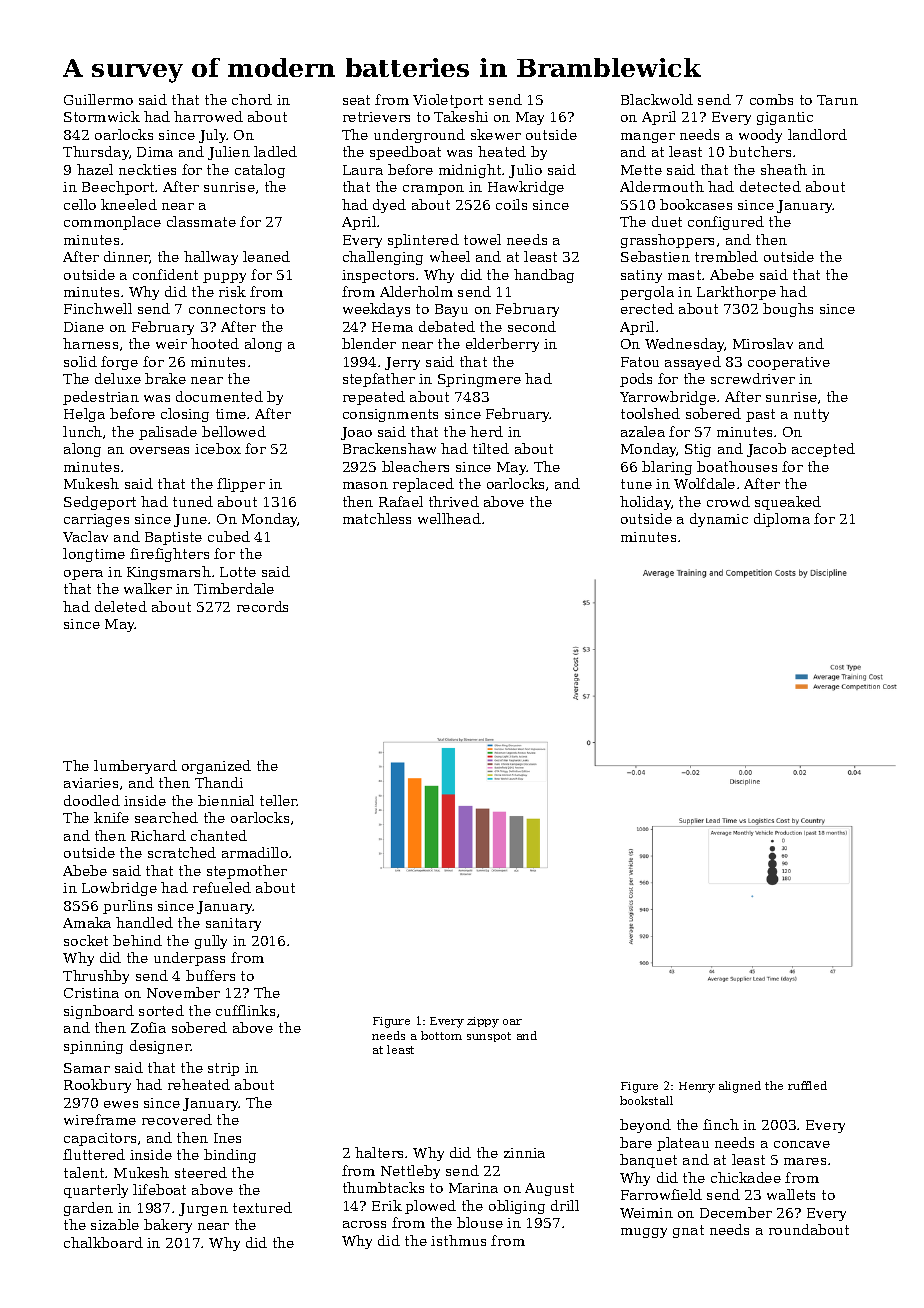 This screenshot has height=1308, width=924. Describe the element at coordinates (811, 415) in the screenshot. I see `nutty` at that location.
